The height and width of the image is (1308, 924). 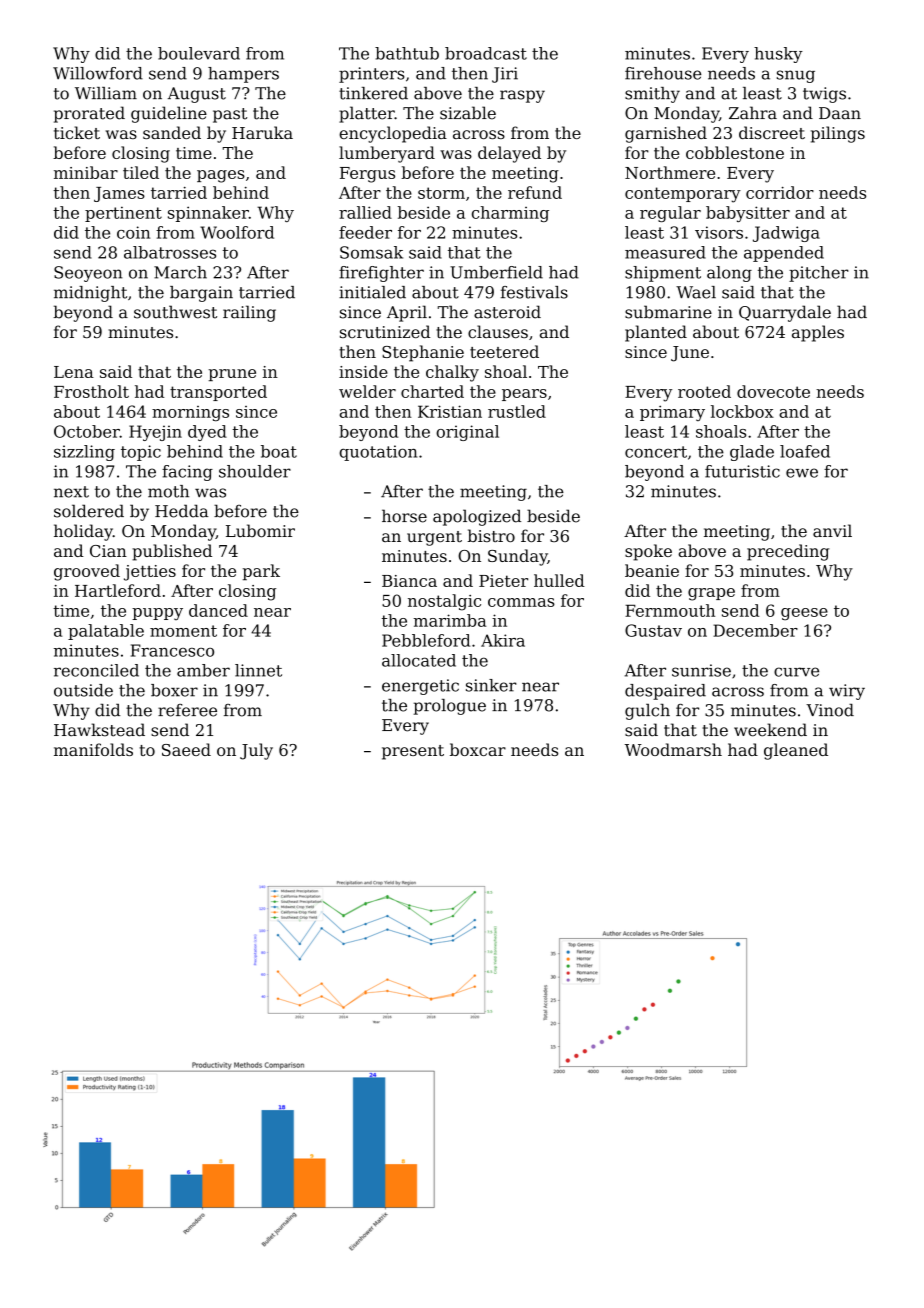 I want to click on pitcher, so click(x=819, y=274).
